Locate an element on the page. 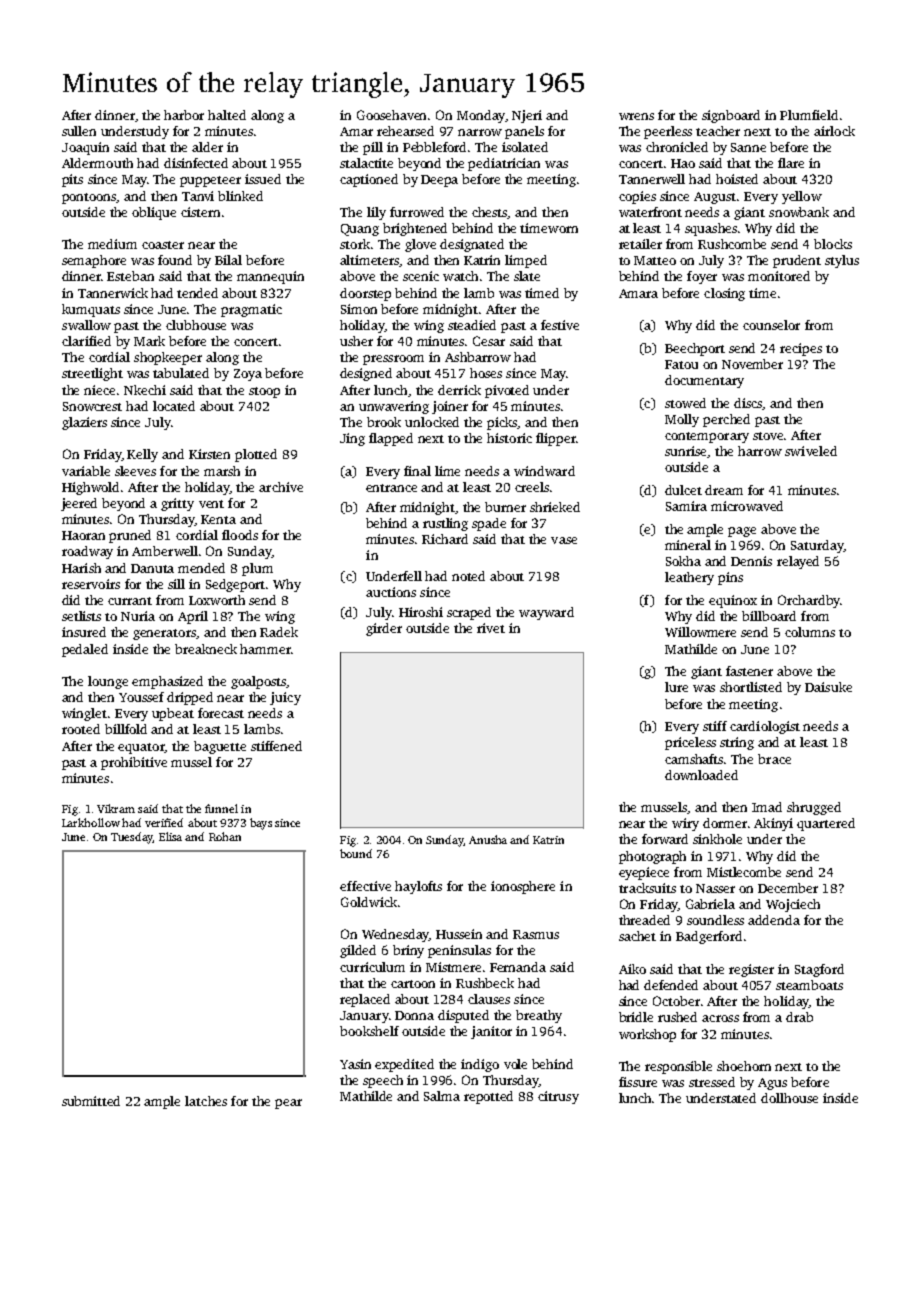 The image size is (924, 1308). baguette is located at coordinates (220, 747).
